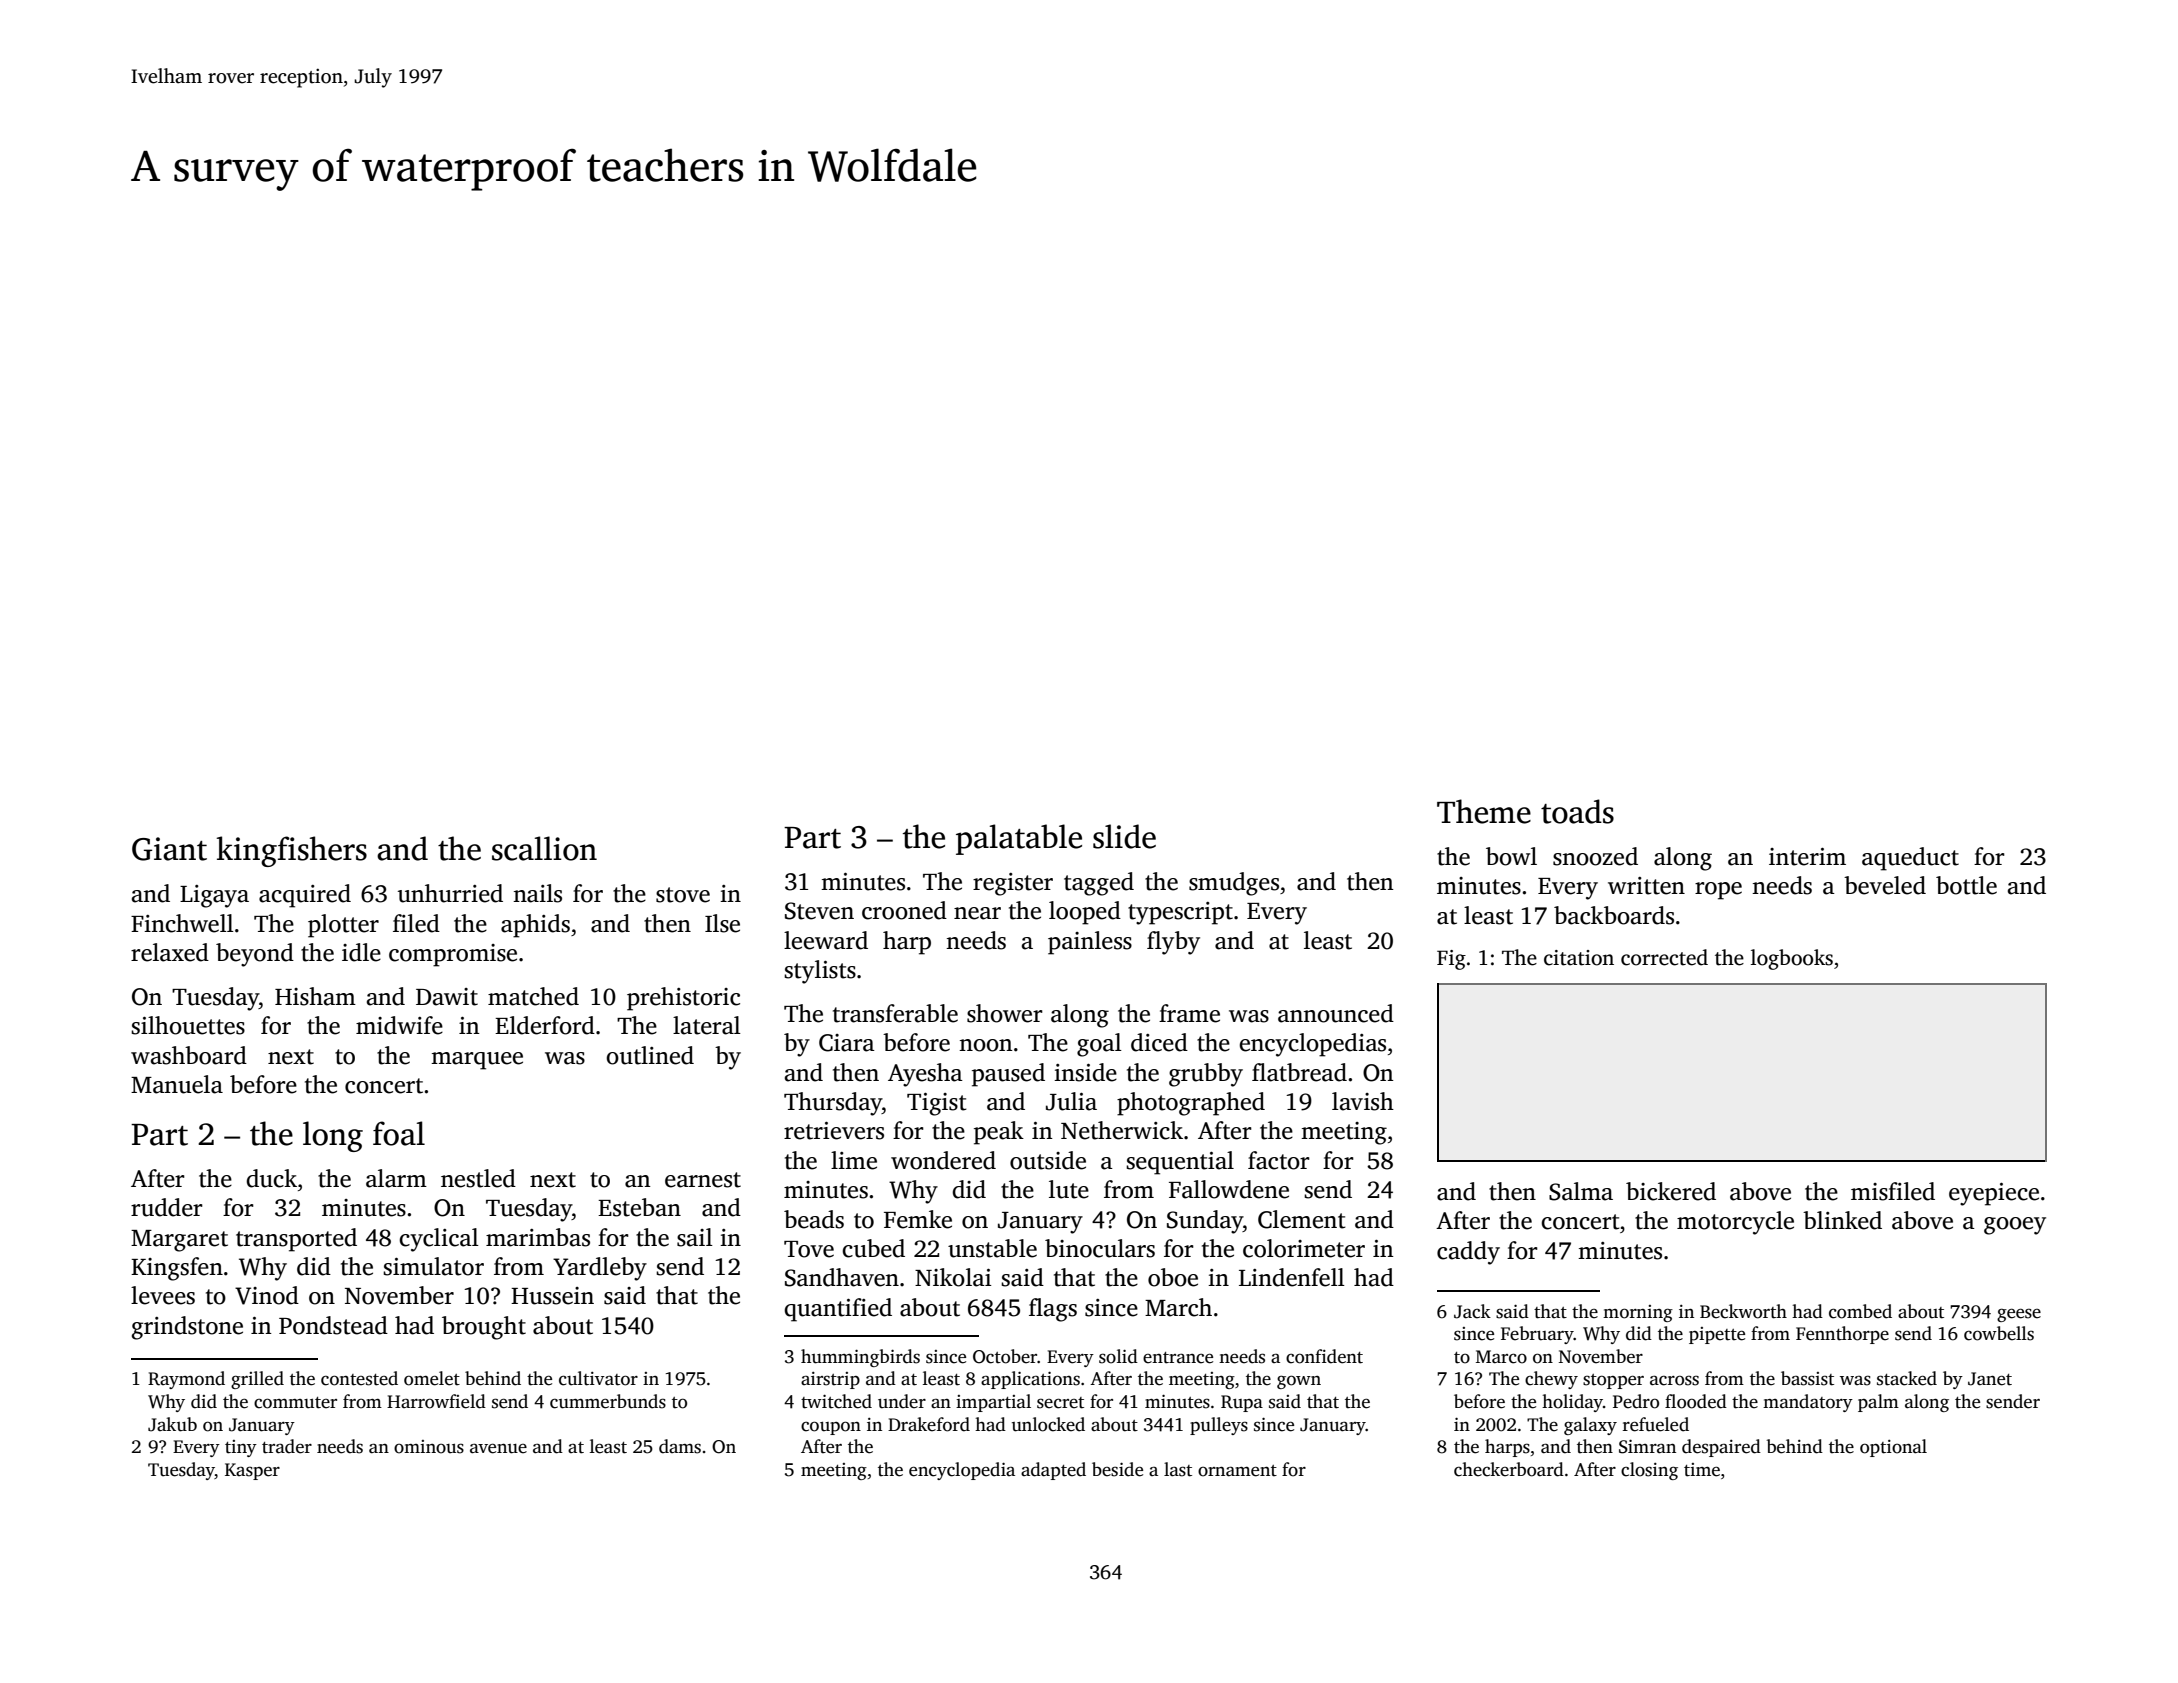 This screenshot has width=2178, height=1683. I want to click on lavish, so click(1363, 1101).
